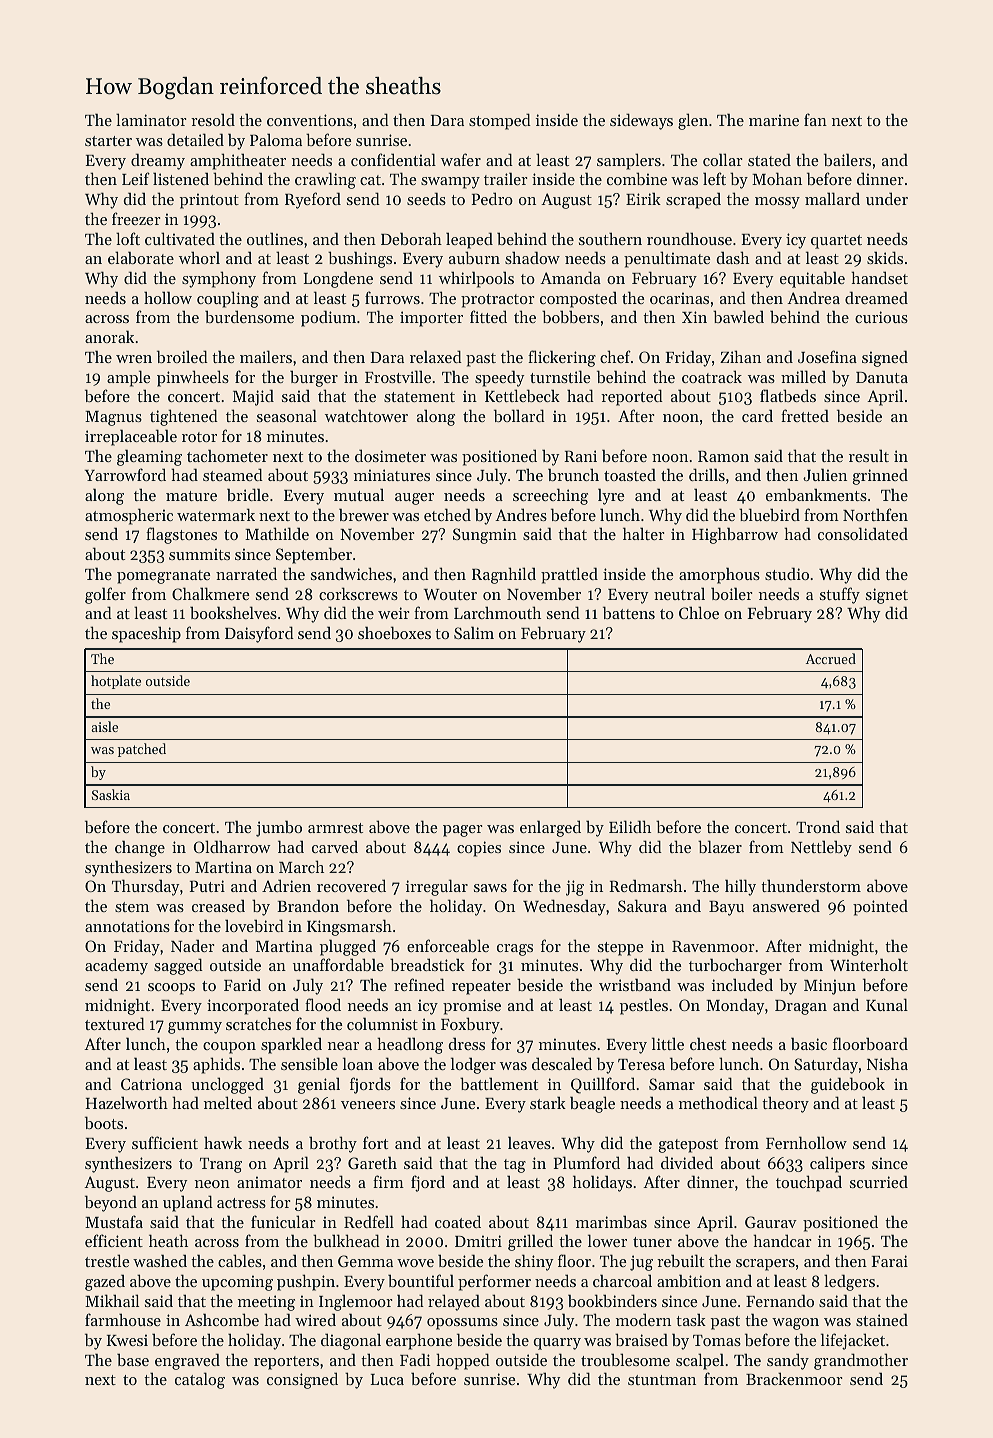 This image has width=993, height=1438. Describe the element at coordinates (146, 634) in the image. I see `spaceship` at that location.
